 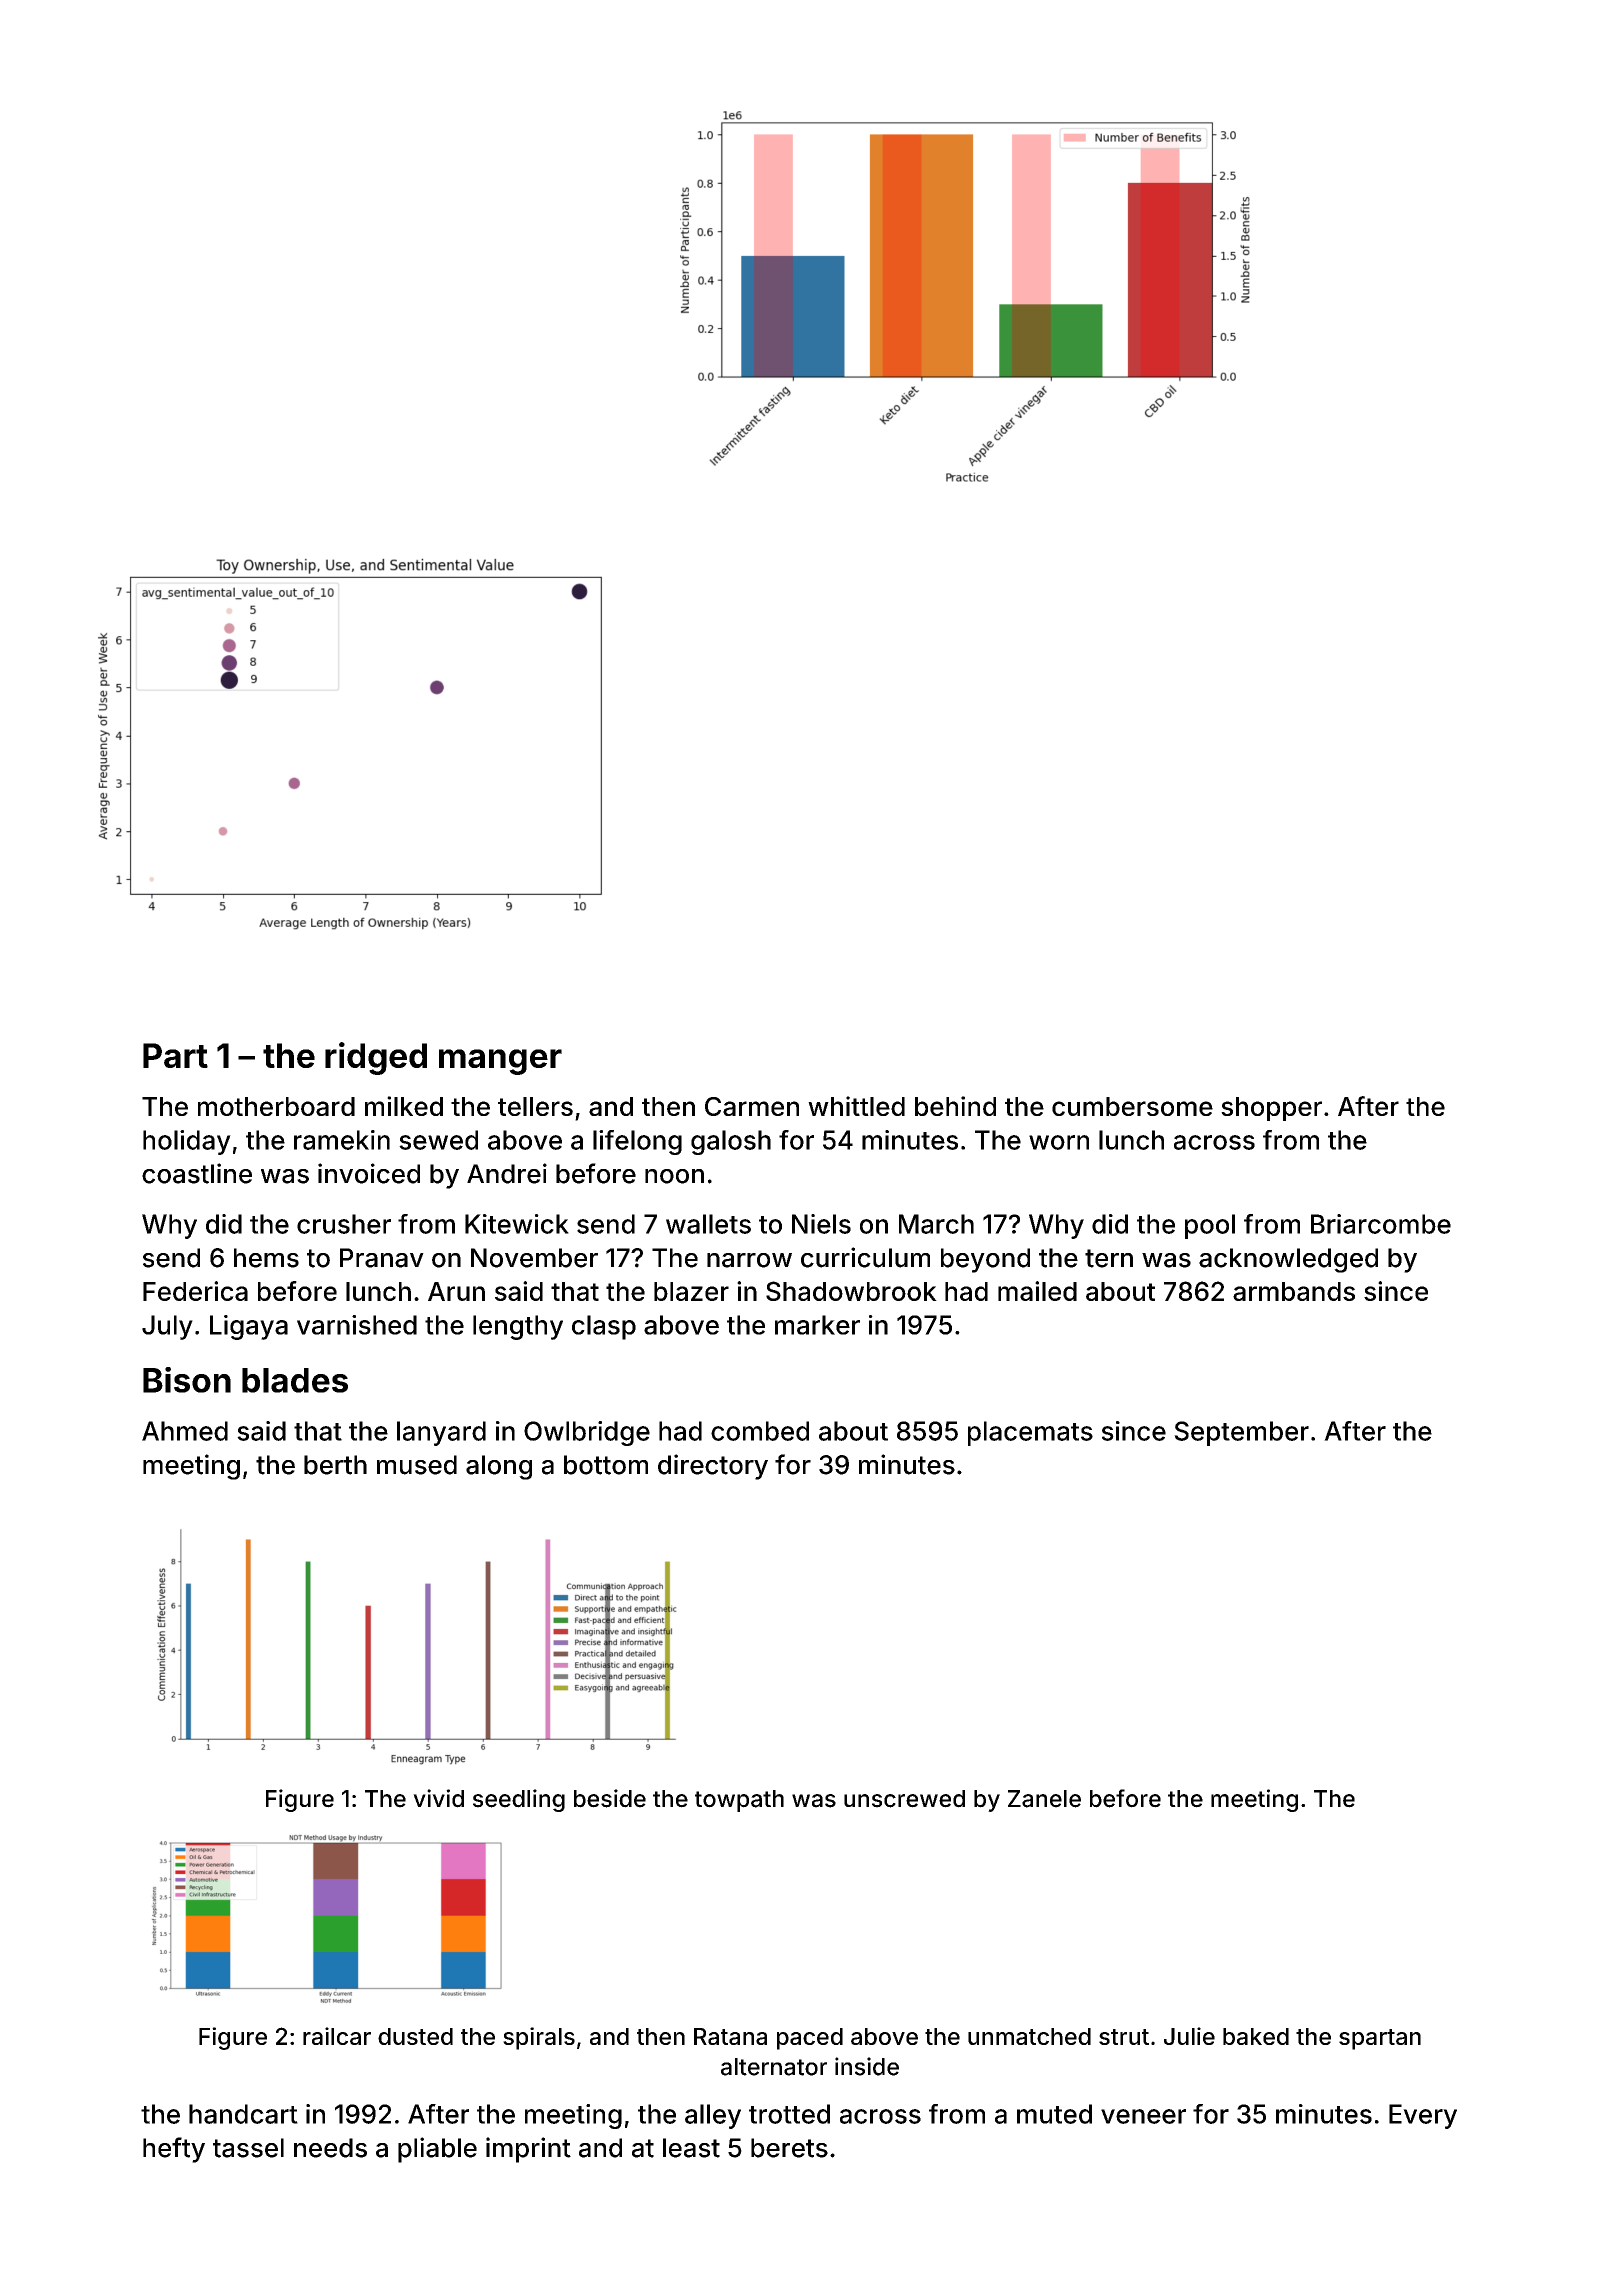 What do you see at coordinates (187, 1142) in the screenshot?
I see `holiday` at bounding box center [187, 1142].
